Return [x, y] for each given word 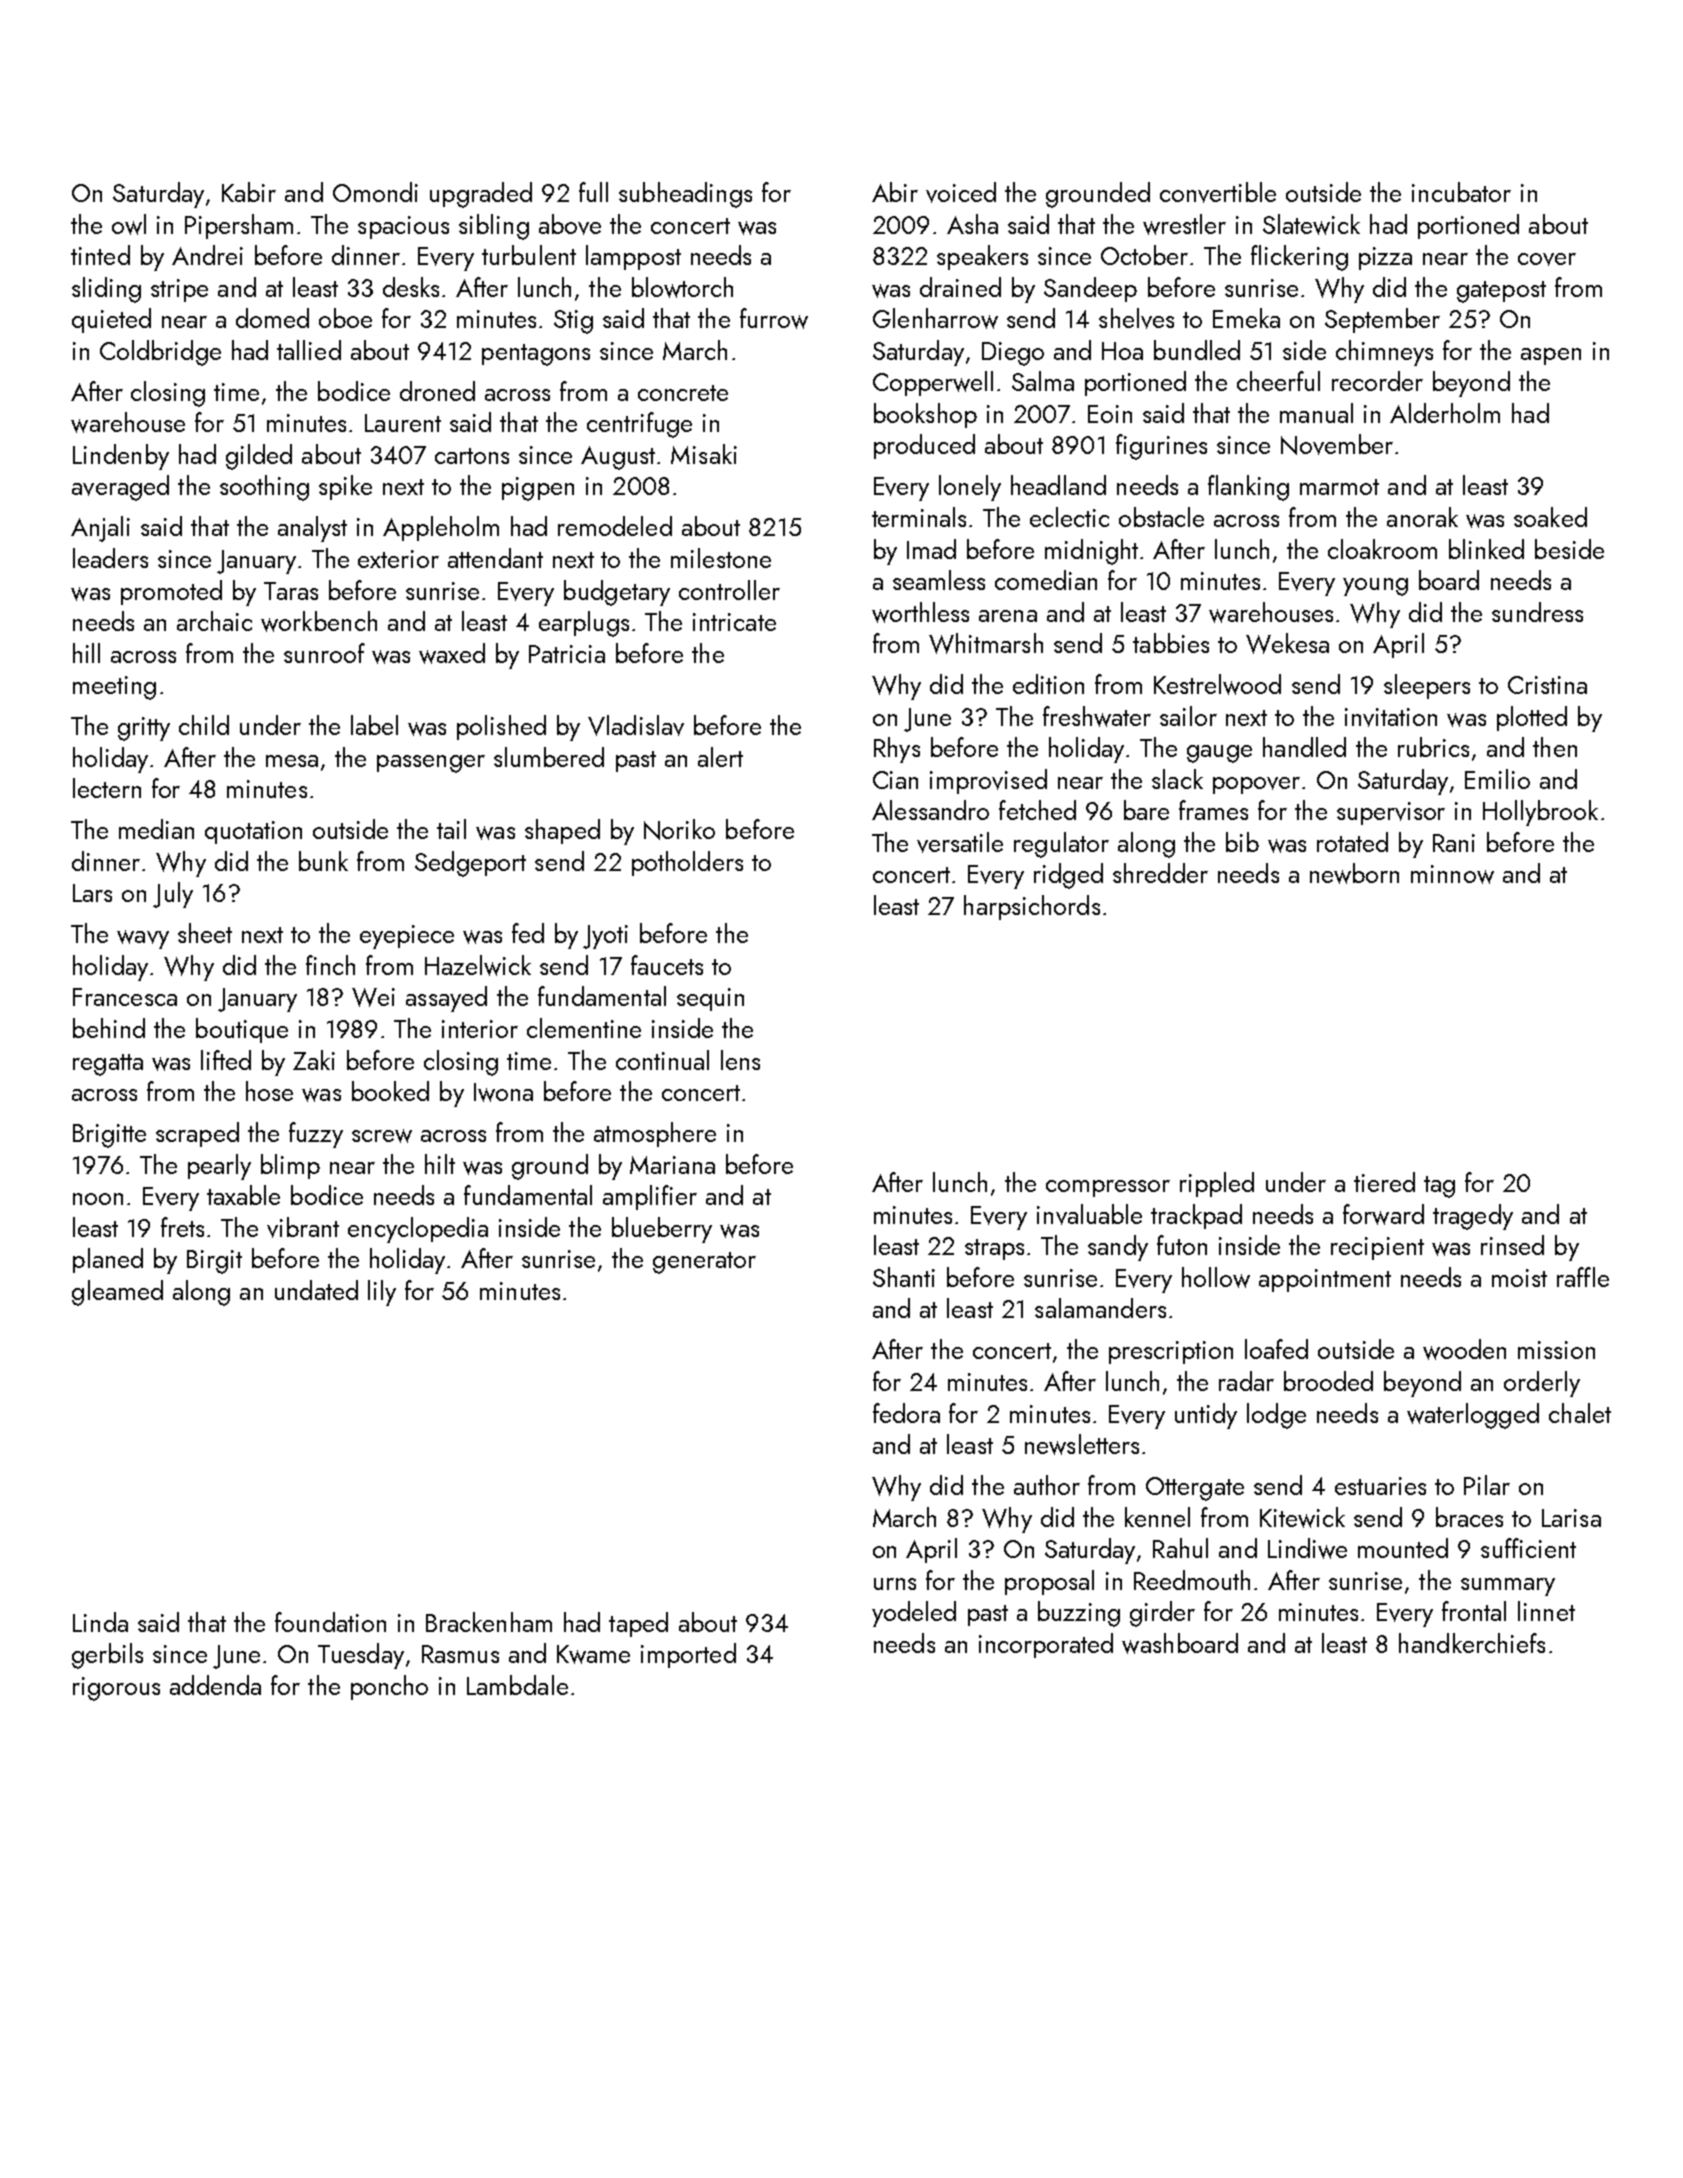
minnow [1452, 874]
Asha [972, 224]
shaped [562, 831]
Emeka [1246, 318]
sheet [205, 933]
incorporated [1046, 1645]
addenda [215, 1685]
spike [345, 487]
